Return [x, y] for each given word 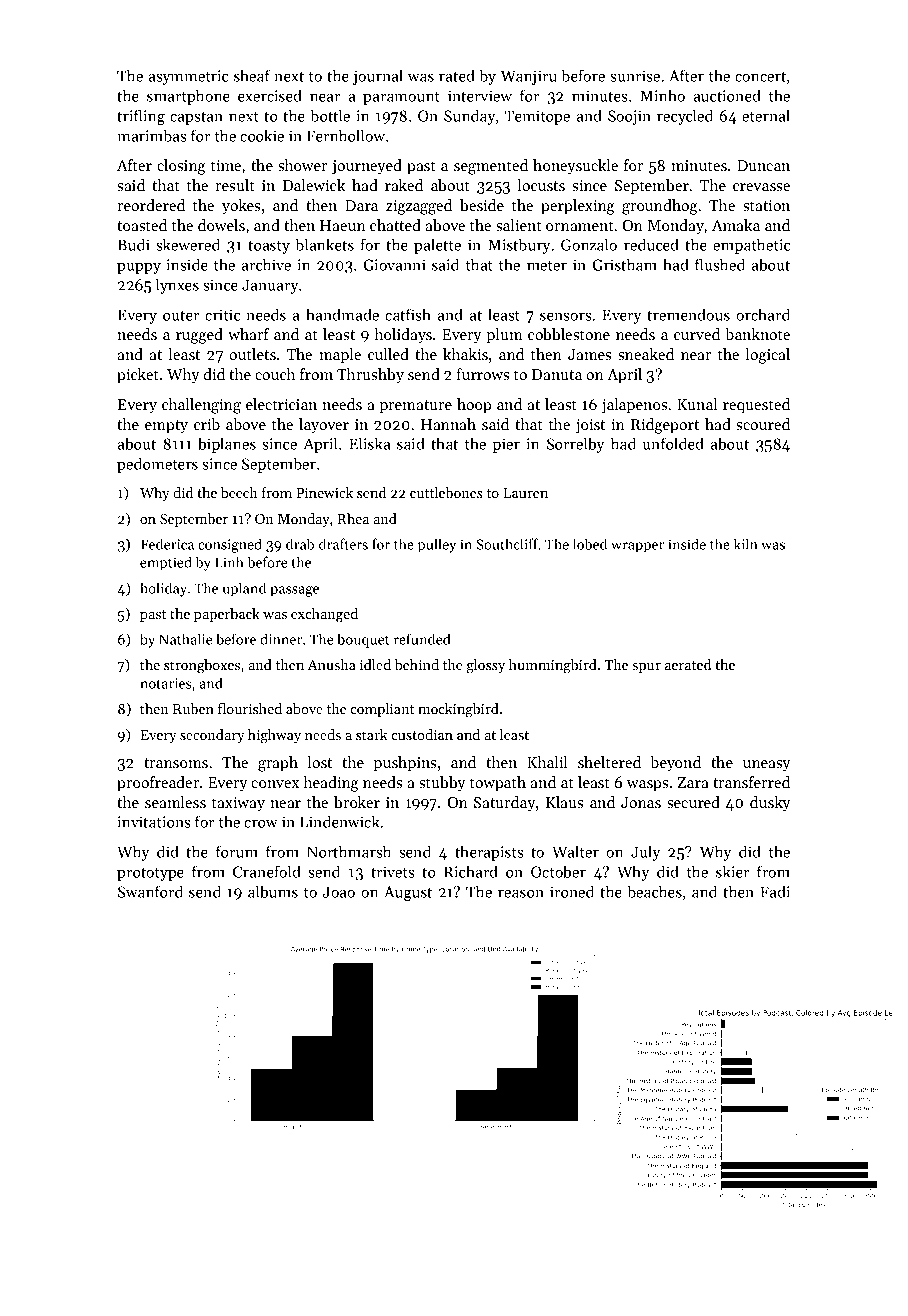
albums [273, 891]
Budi [134, 244]
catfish [408, 314]
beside [482, 205]
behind [417, 664]
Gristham [624, 264]
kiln [746, 544]
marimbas [151, 135]
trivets [392, 872]
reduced [651, 244]
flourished [250, 708]
